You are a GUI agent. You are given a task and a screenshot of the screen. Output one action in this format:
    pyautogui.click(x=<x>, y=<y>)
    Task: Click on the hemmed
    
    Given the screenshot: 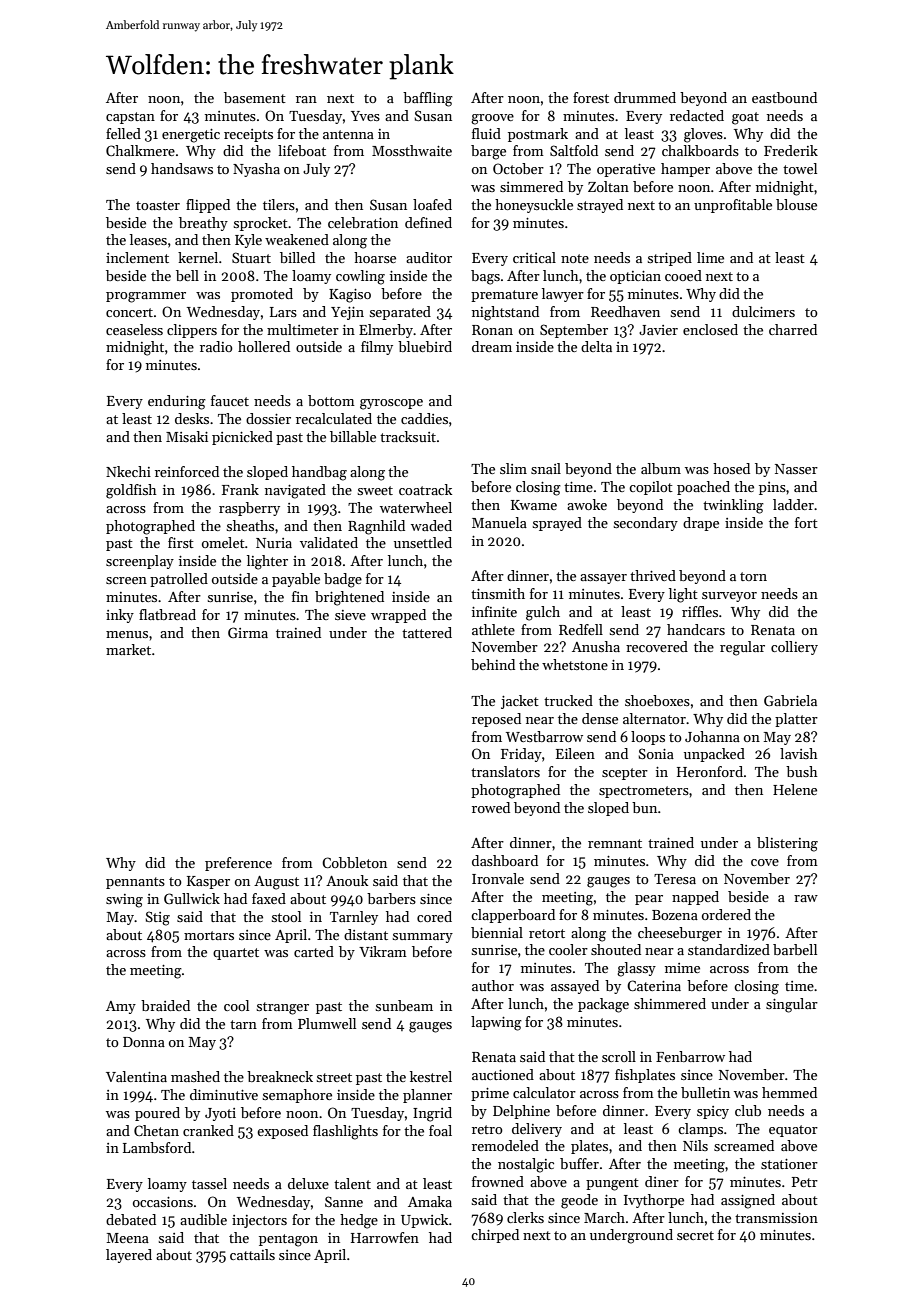 What is the action you would take?
    pyautogui.click(x=789, y=1092)
